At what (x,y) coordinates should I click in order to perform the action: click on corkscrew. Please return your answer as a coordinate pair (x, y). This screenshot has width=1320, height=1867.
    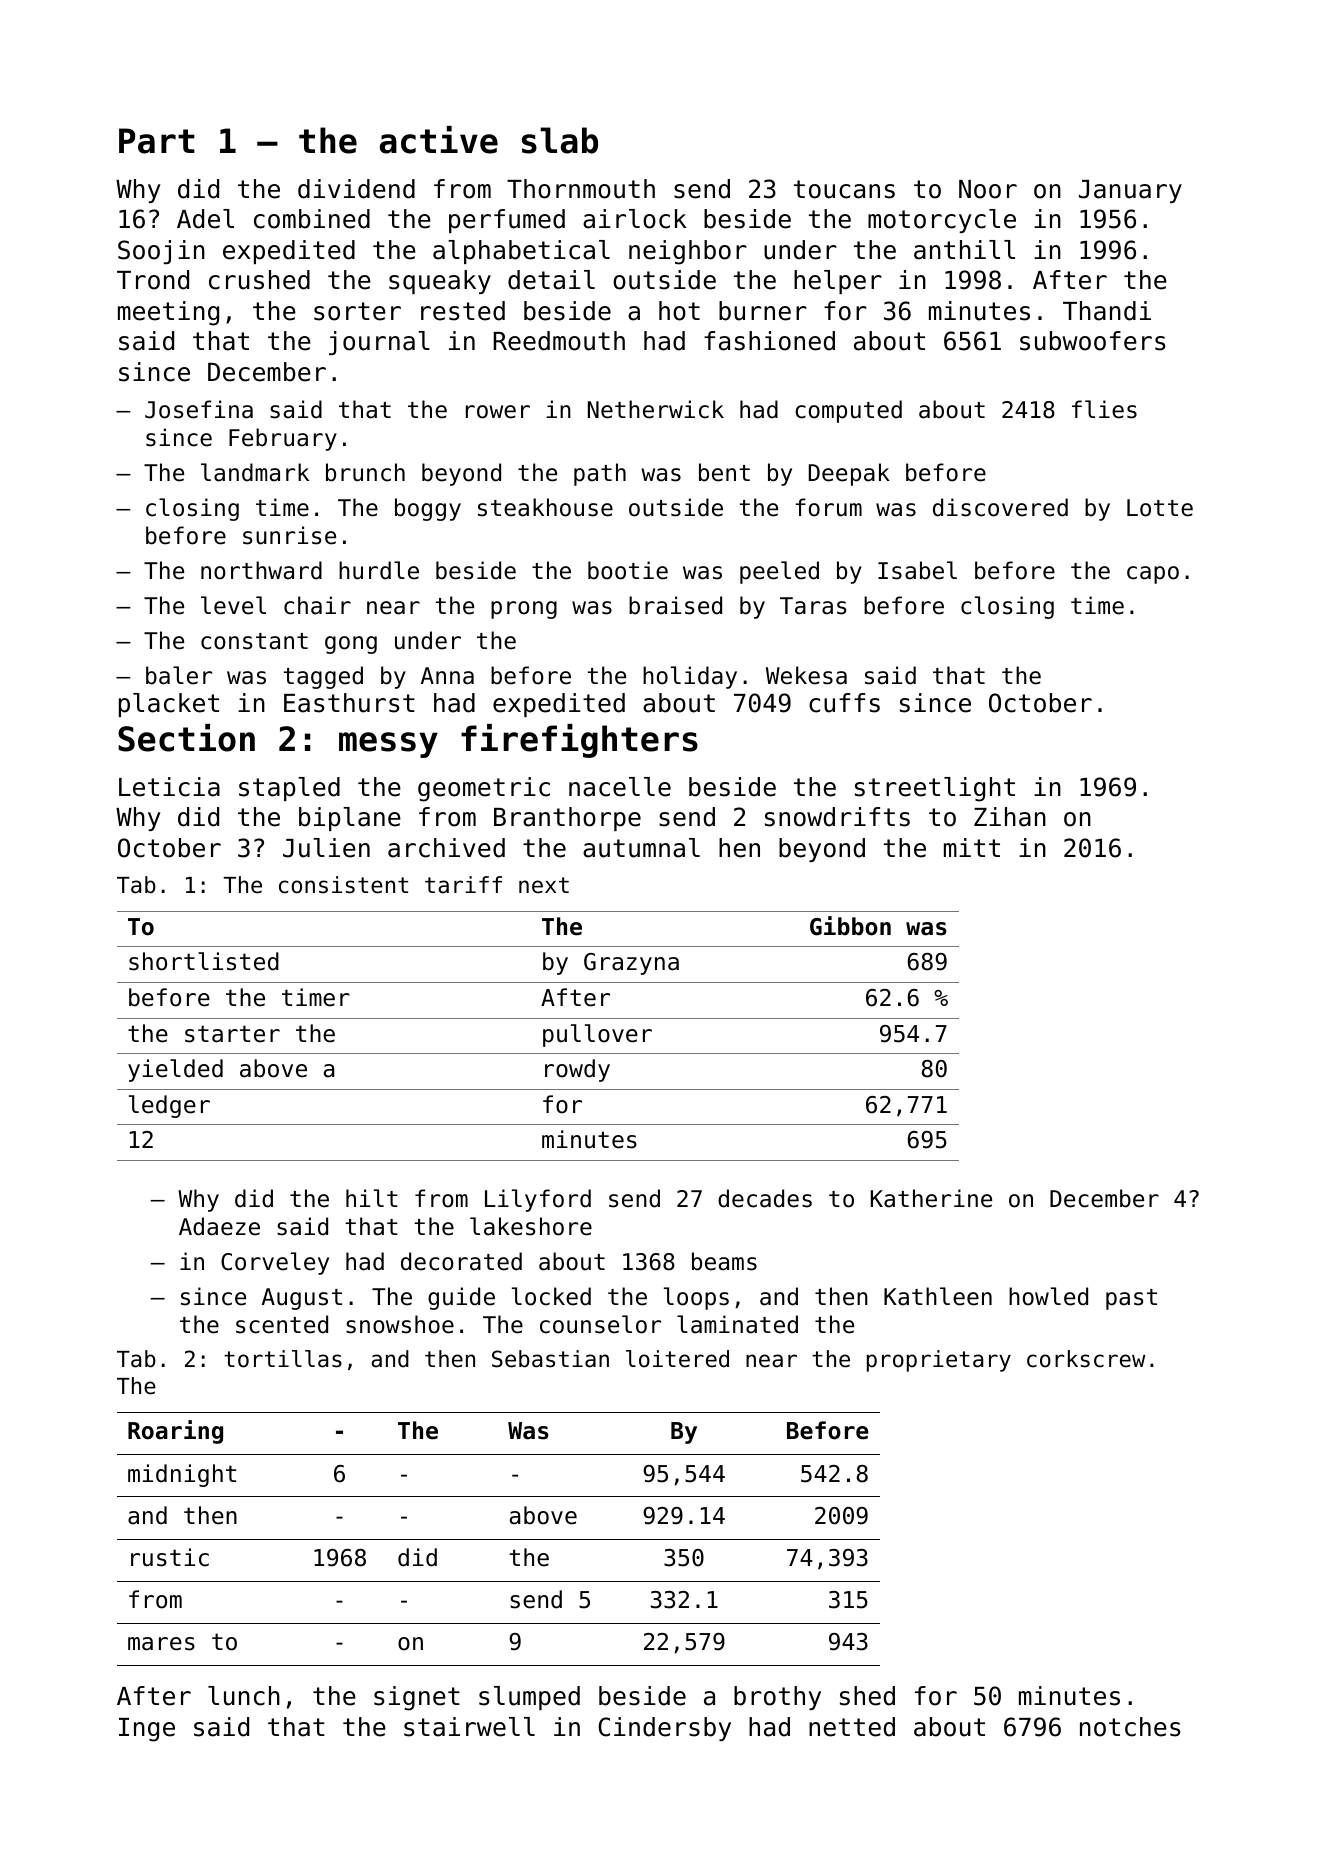
    Looking at the image, I should click on (1086, 1359).
